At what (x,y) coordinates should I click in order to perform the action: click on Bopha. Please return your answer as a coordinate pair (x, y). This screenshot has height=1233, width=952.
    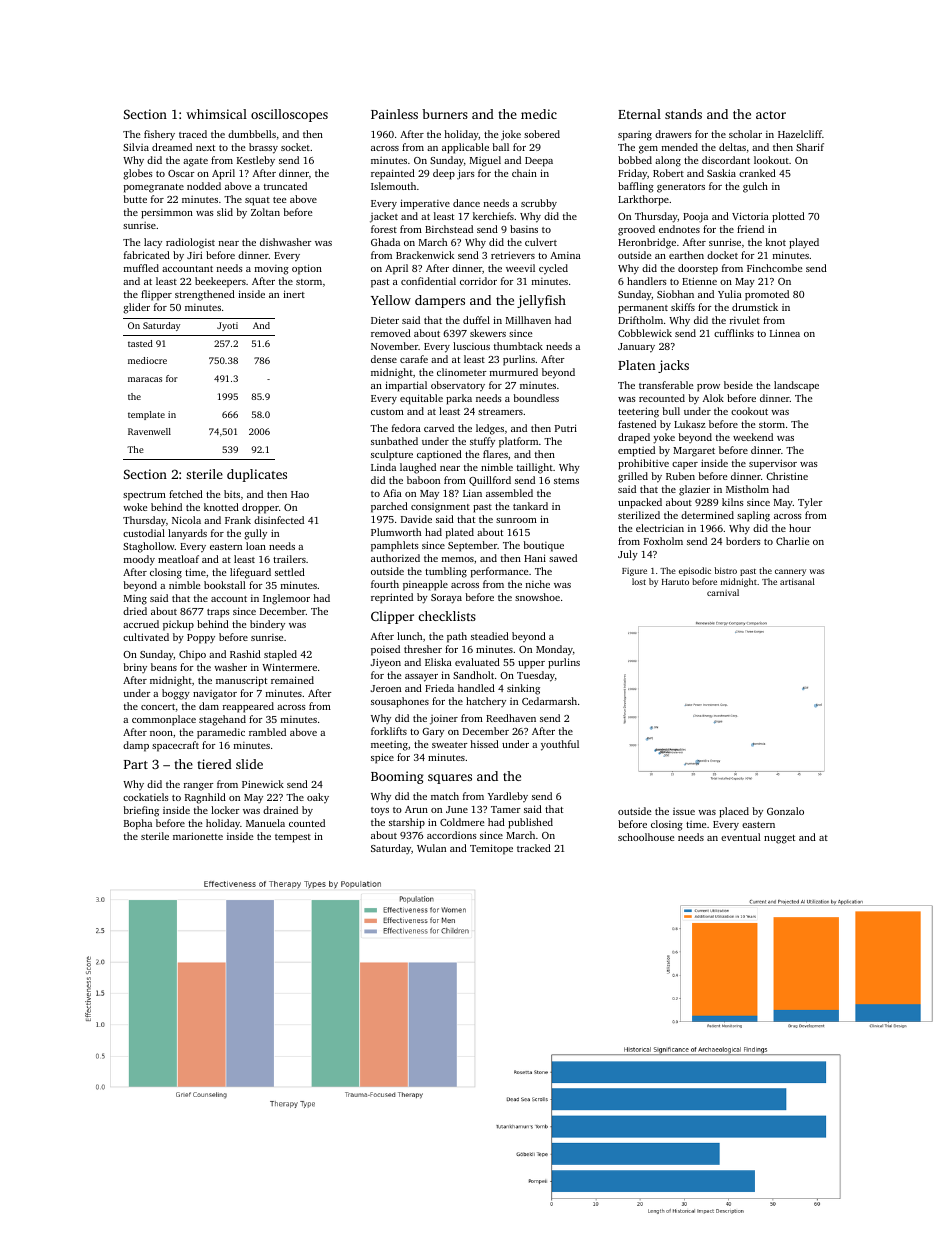
    Looking at the image, I should click on (138, 824).
